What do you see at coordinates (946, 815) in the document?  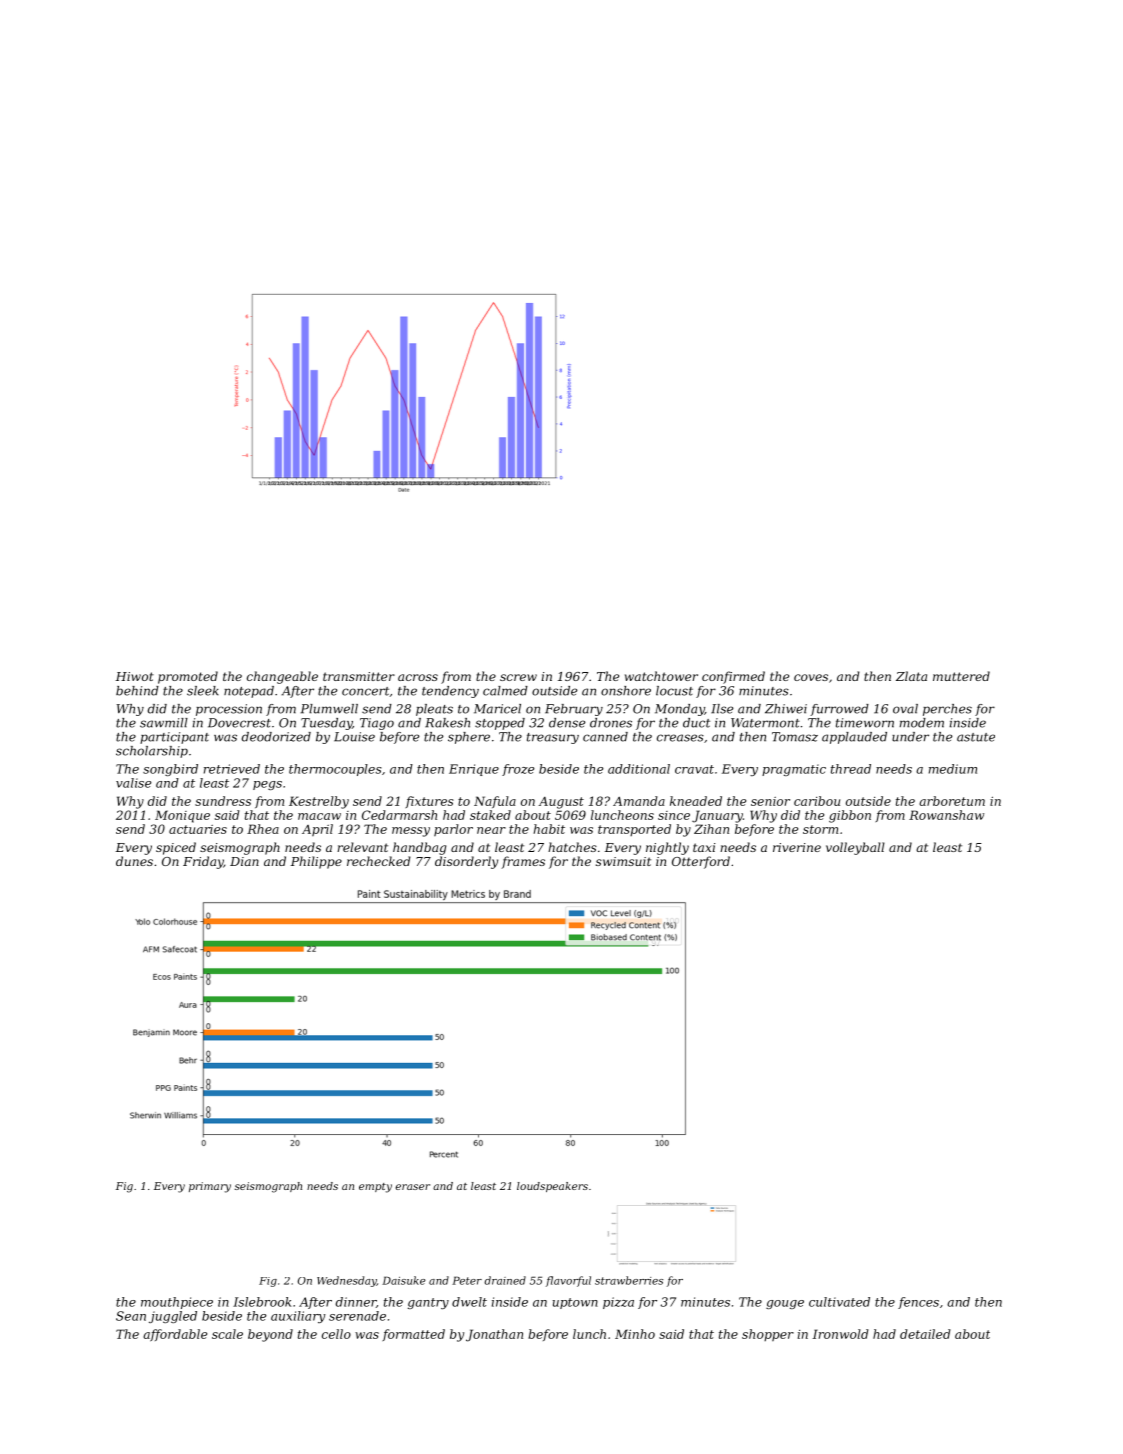 I see `Rowanshaw` at bounding box center [946, 815].
